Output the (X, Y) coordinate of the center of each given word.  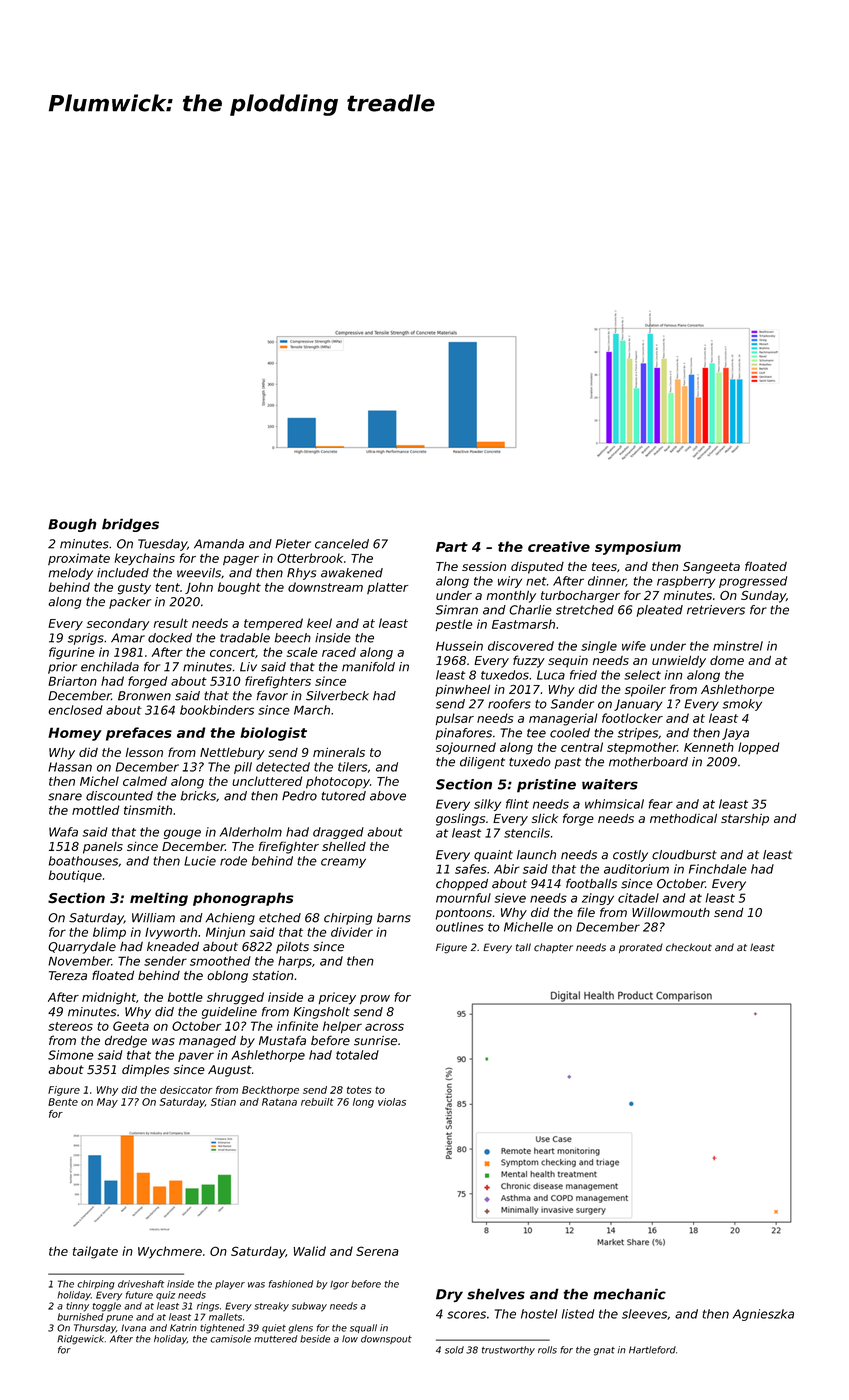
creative (559, 546)
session (484, 566)
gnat (604, 1351)
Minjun (225, 933)
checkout (689, 947)
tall (523, 947)
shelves (496, 1294)
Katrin (183, 1328)
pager (241, 561)
